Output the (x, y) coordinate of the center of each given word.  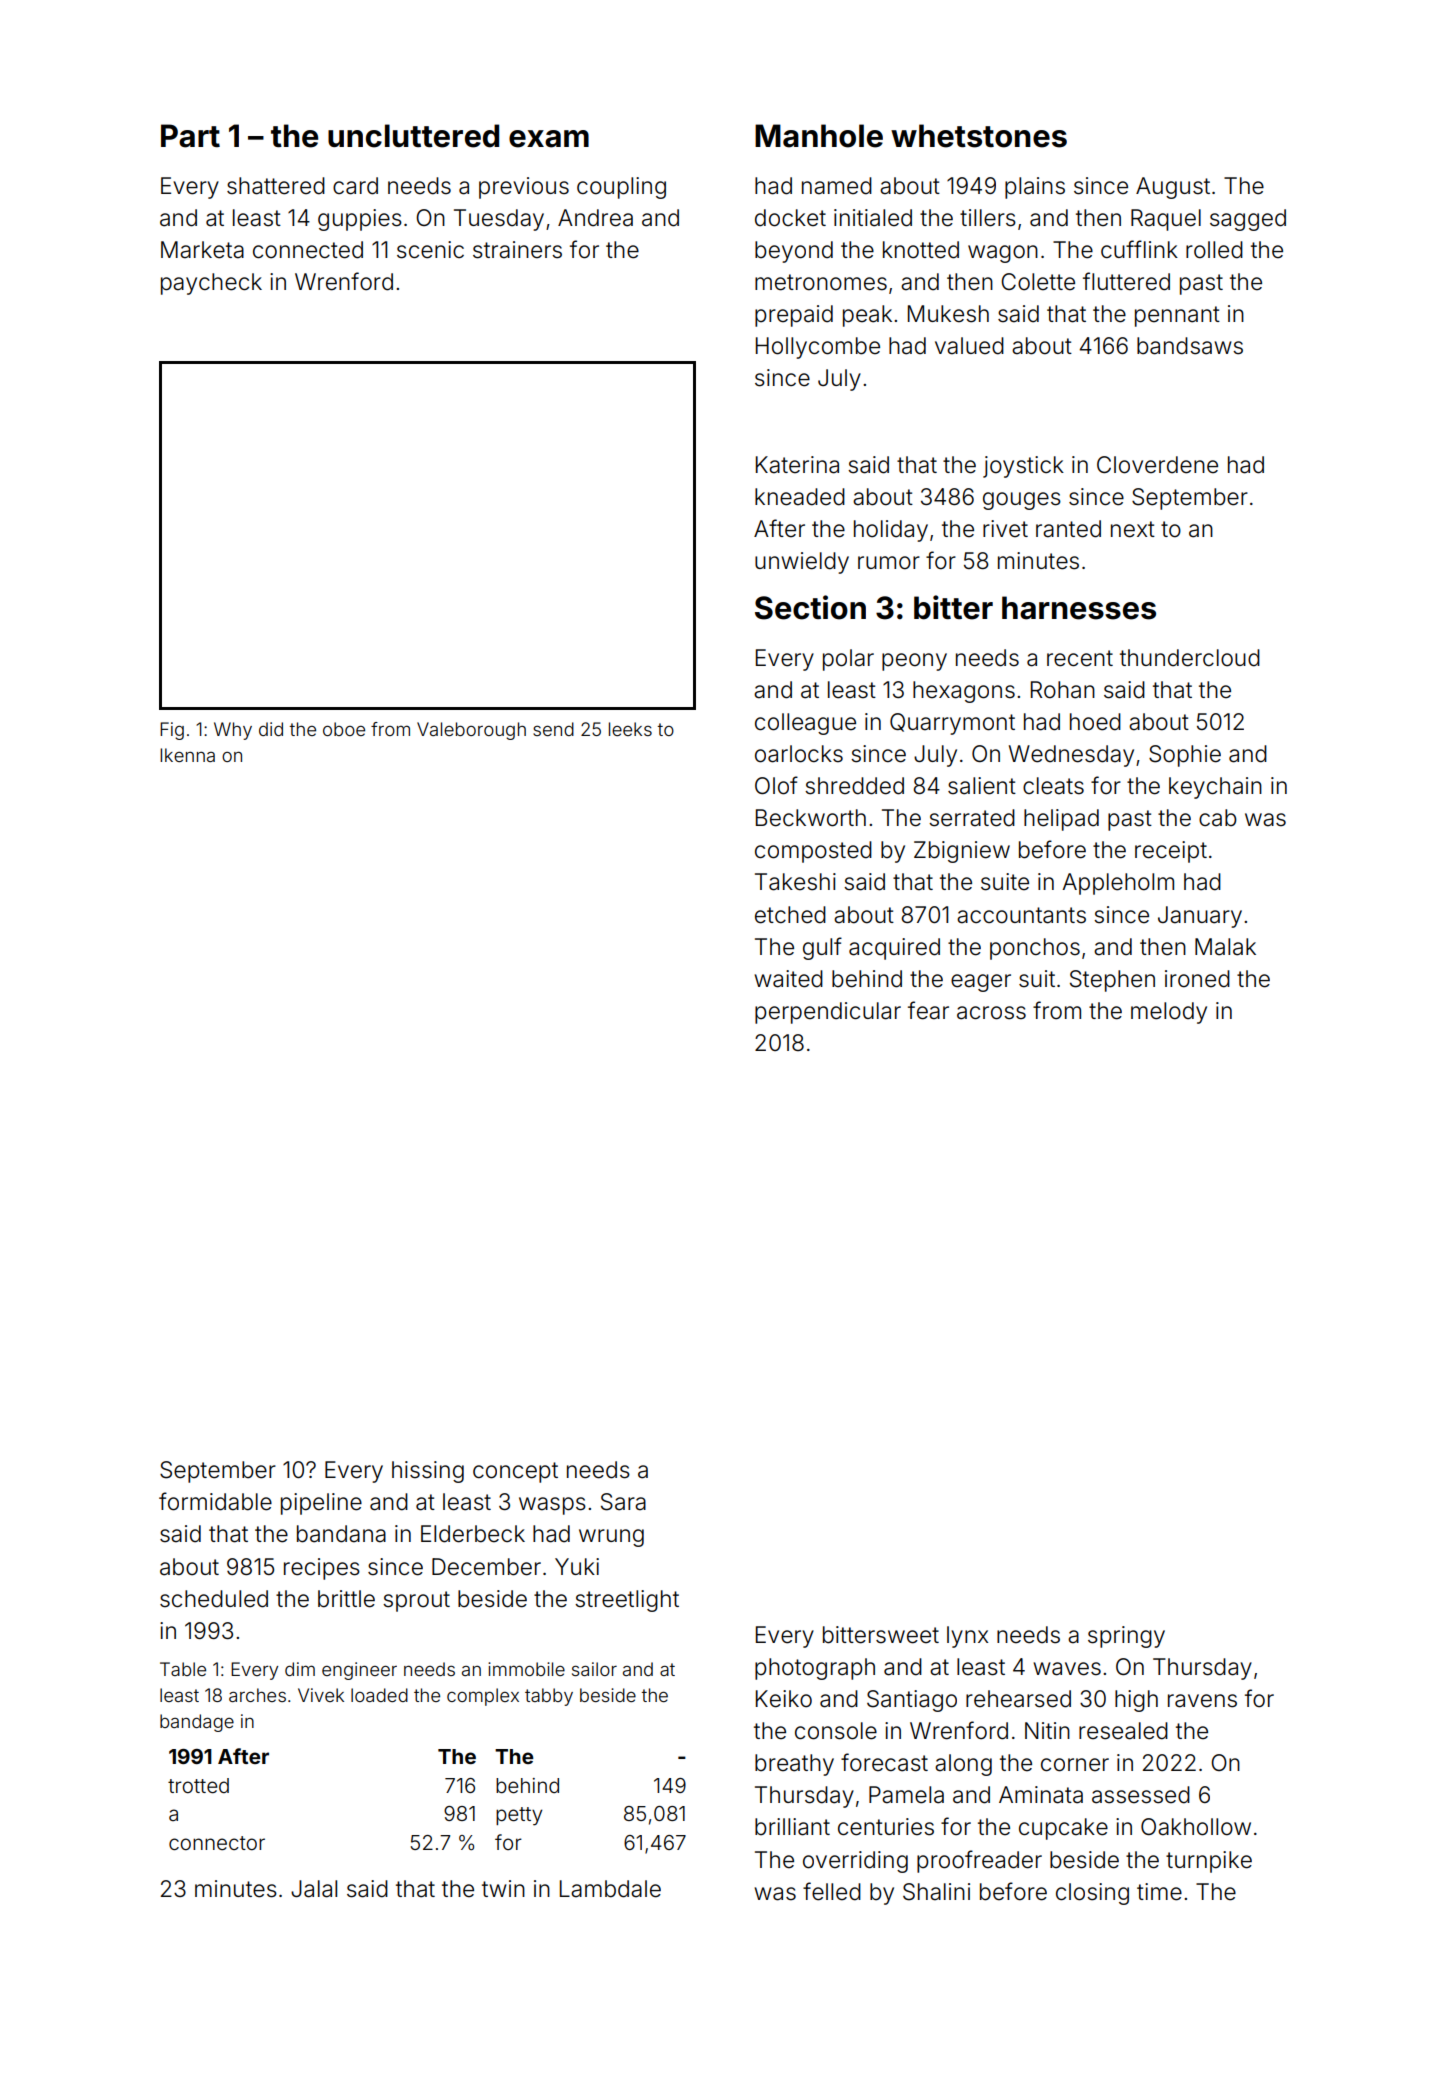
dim (300, 1669)
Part (190, 136)
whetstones (979, 136)
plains (1035, 188)
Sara (623, 1502)
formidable (215, 1501)
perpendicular (828, 1013)
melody (1169, 1013)
